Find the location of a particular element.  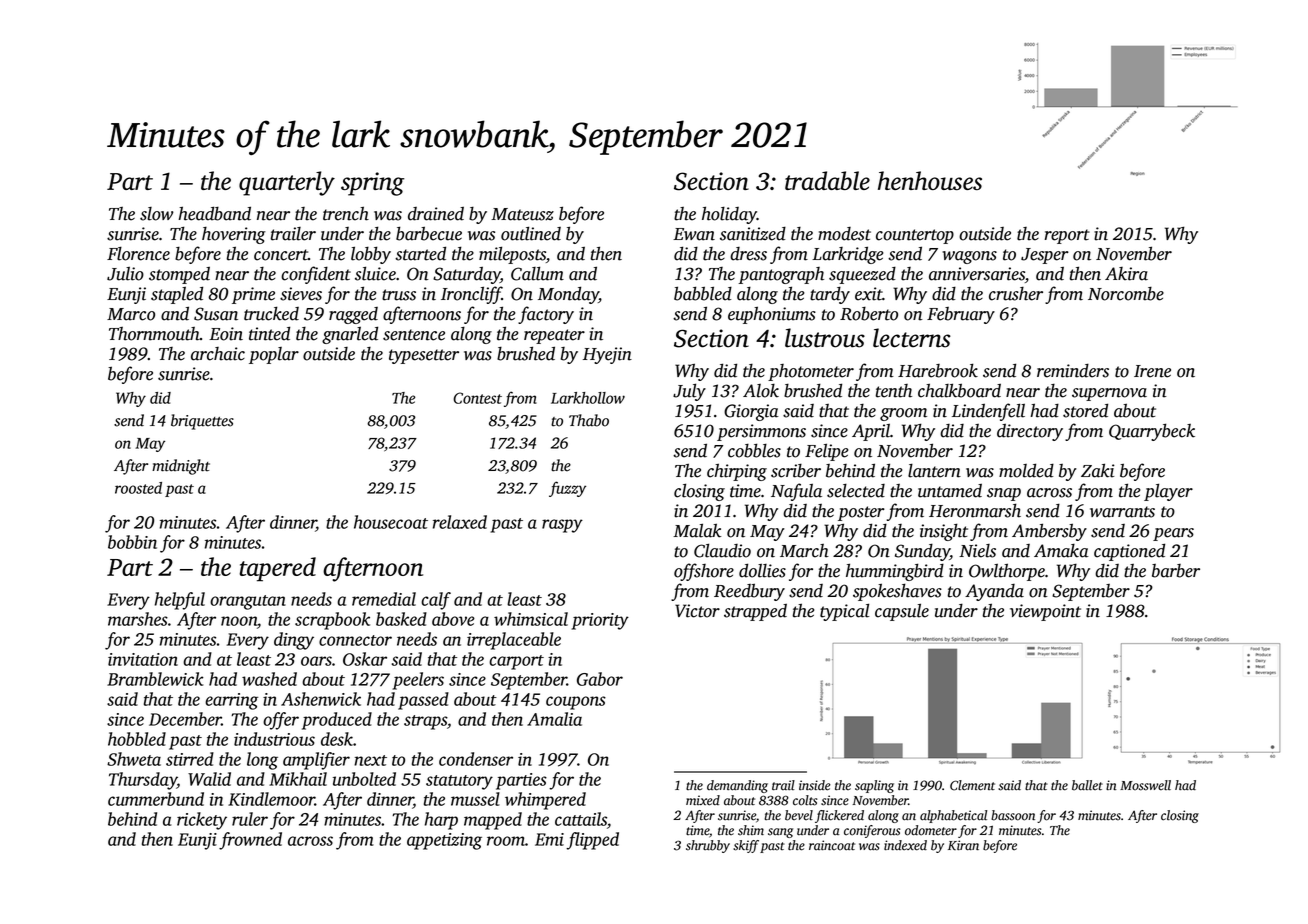

captioned is located at coordinates (1129, 552).
